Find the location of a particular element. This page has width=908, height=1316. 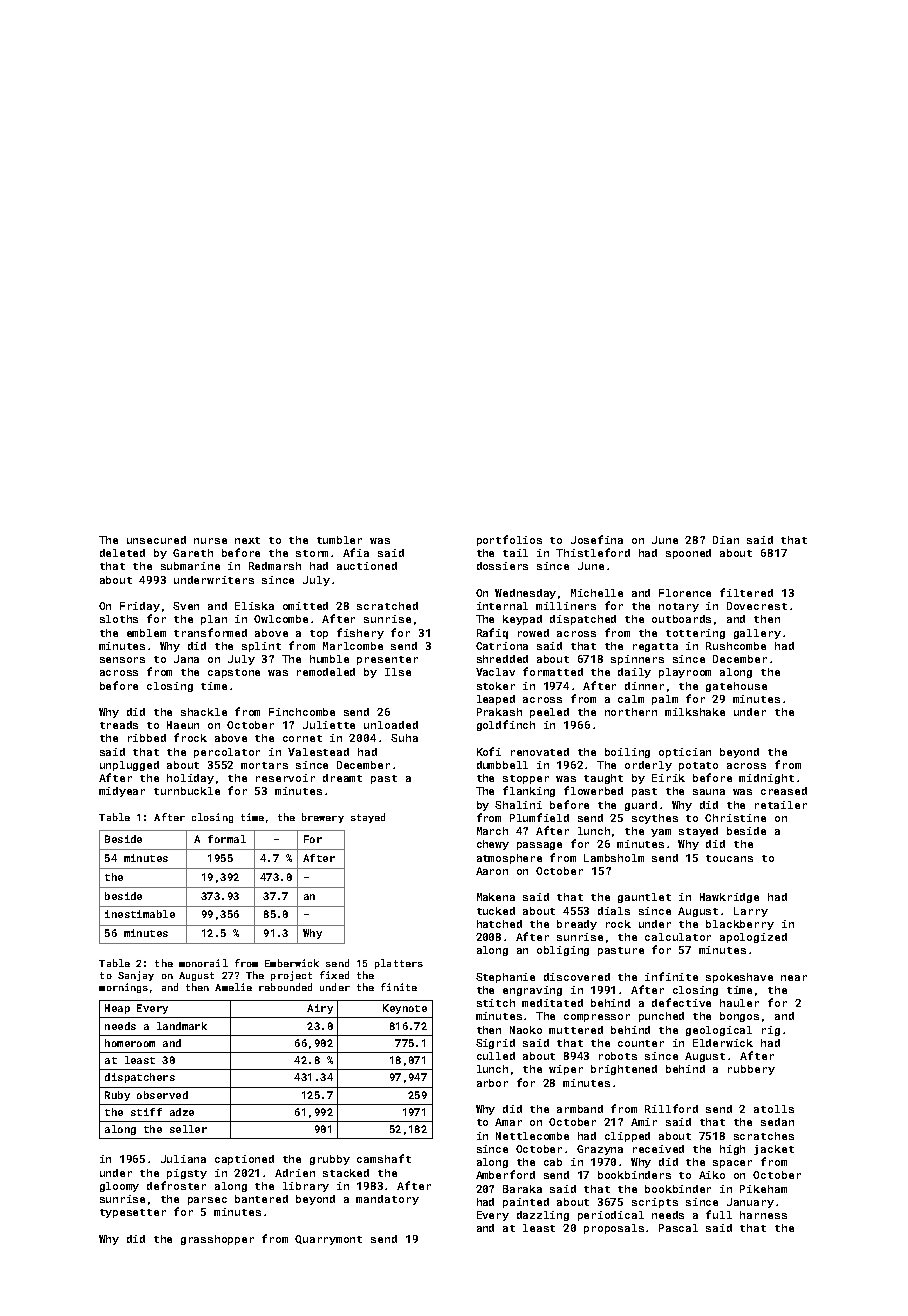

Eliska is located at coordinates (254, 606).
